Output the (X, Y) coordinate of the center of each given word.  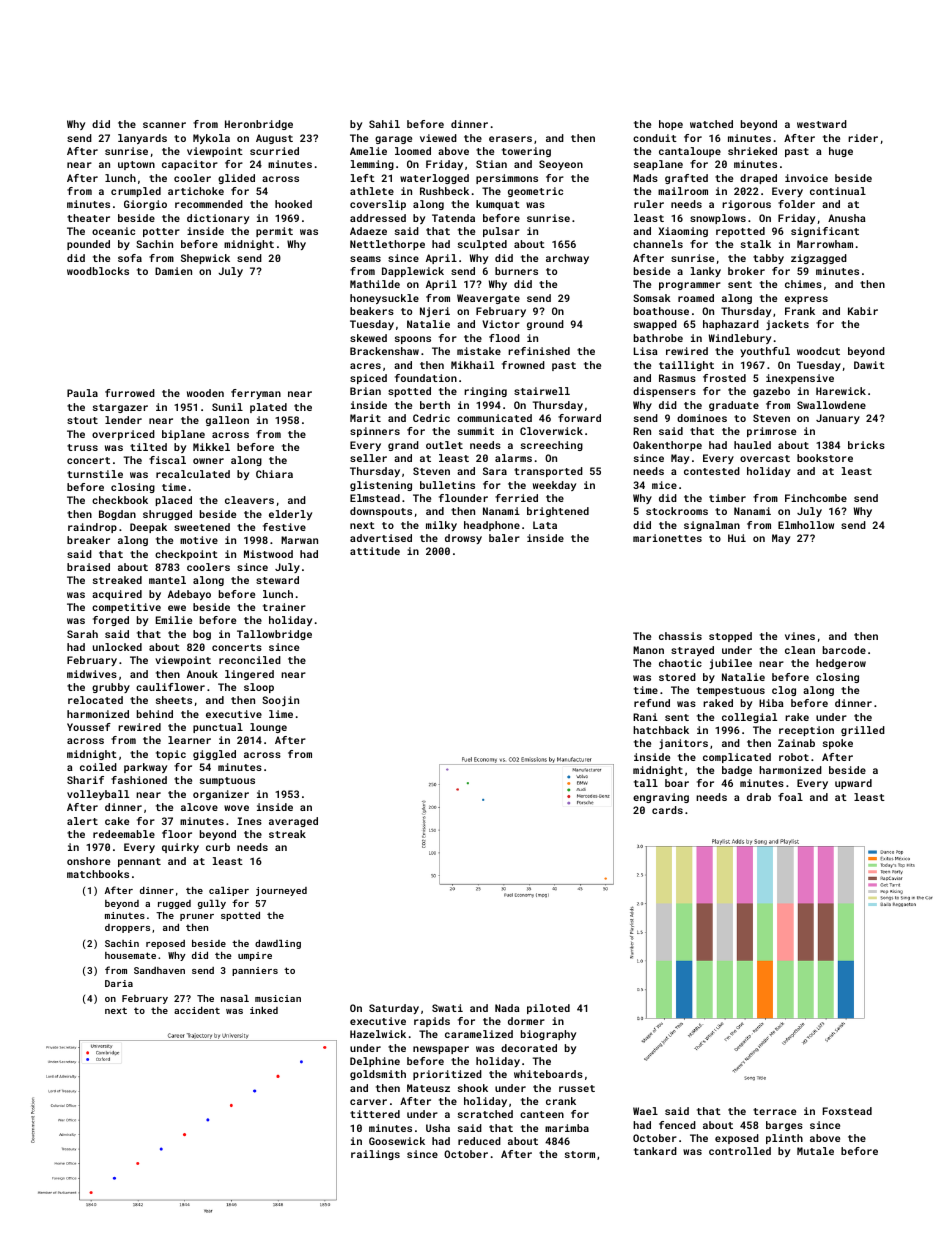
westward (822, 124)
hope (671, 125)
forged (111, 621)
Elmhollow (806, 525)
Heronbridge (259, 125)
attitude (375, 551)
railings (375, 1155)
